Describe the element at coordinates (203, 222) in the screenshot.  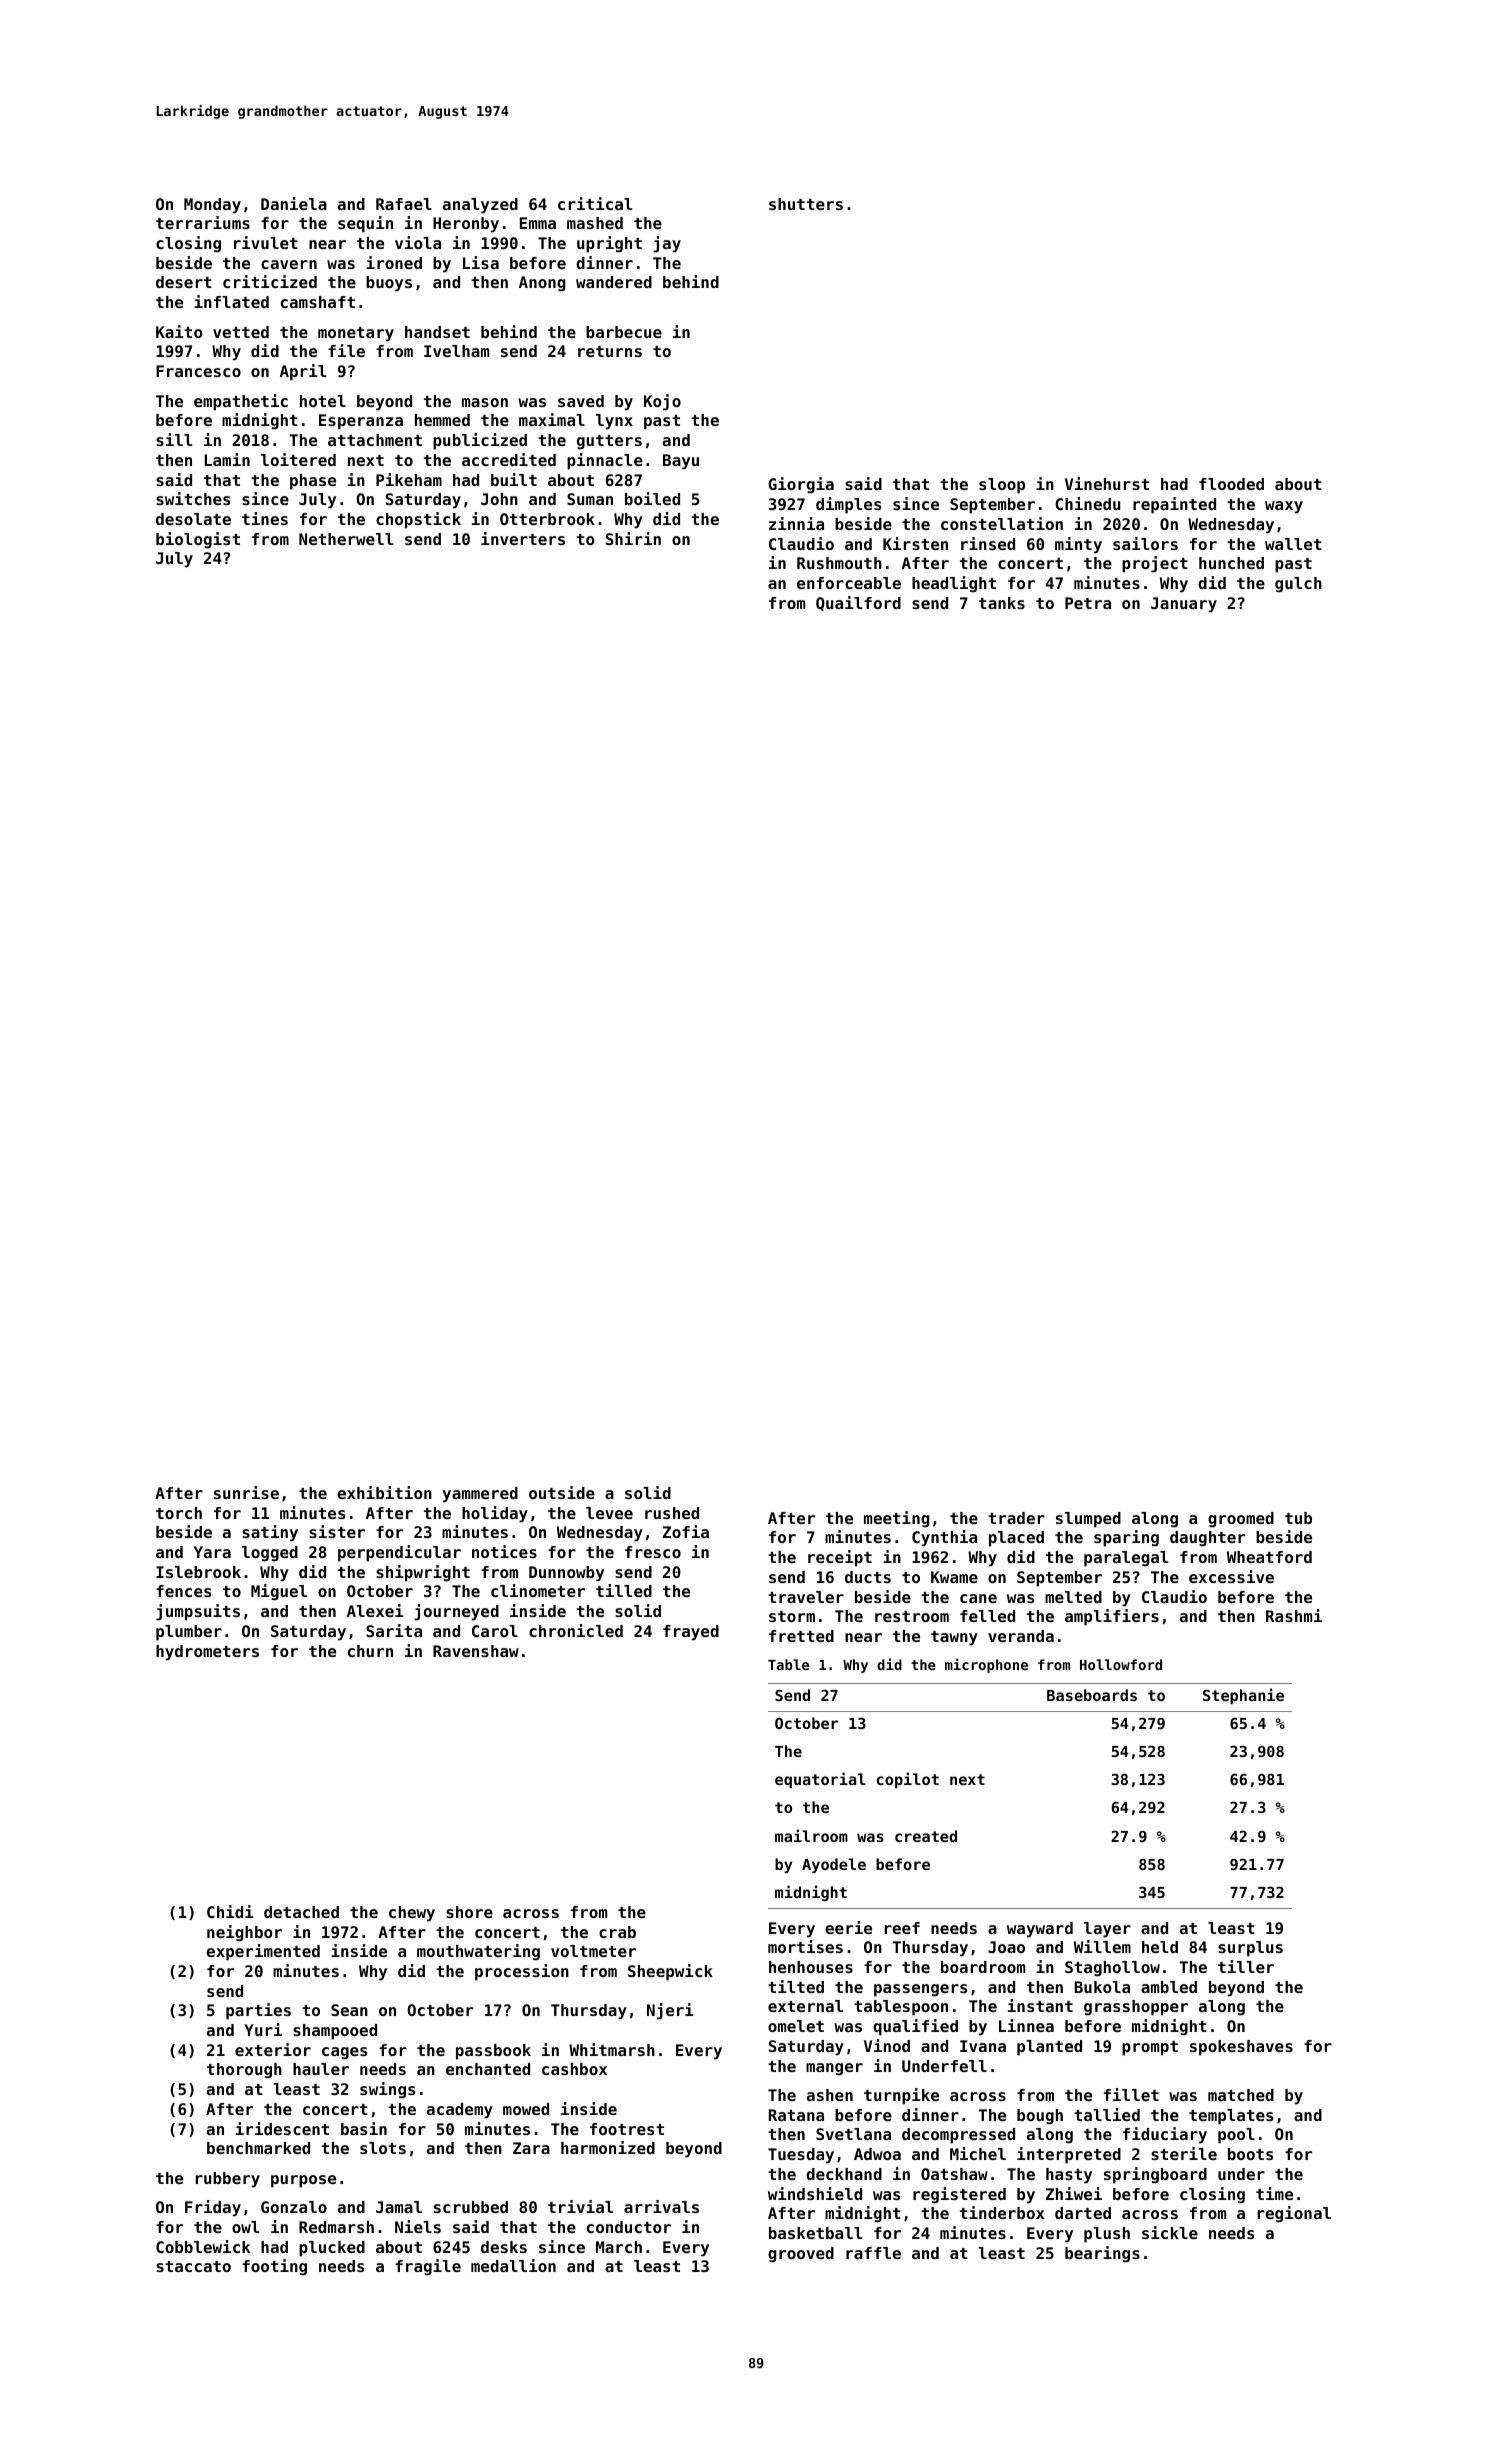
I see `terrariums` at that location.
